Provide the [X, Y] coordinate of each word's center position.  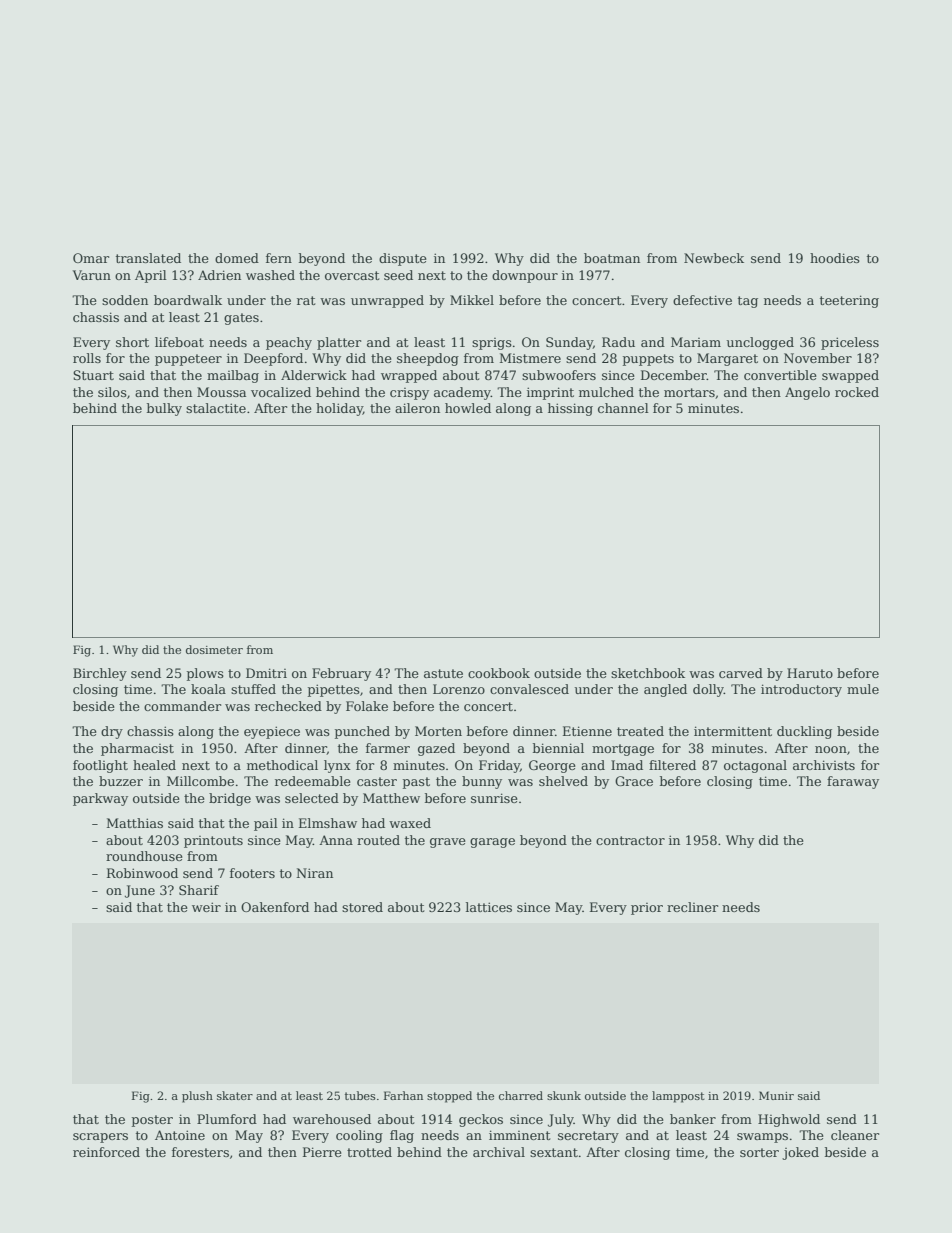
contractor [630, 840]
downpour [525, 276]
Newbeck [714, 258]
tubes [360, 1095]
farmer [388, 748]
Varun [92, 275]
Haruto [810, 673]
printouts [213, 842]
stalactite [216, 408]
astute [443, 673]
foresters [200, 1152]
